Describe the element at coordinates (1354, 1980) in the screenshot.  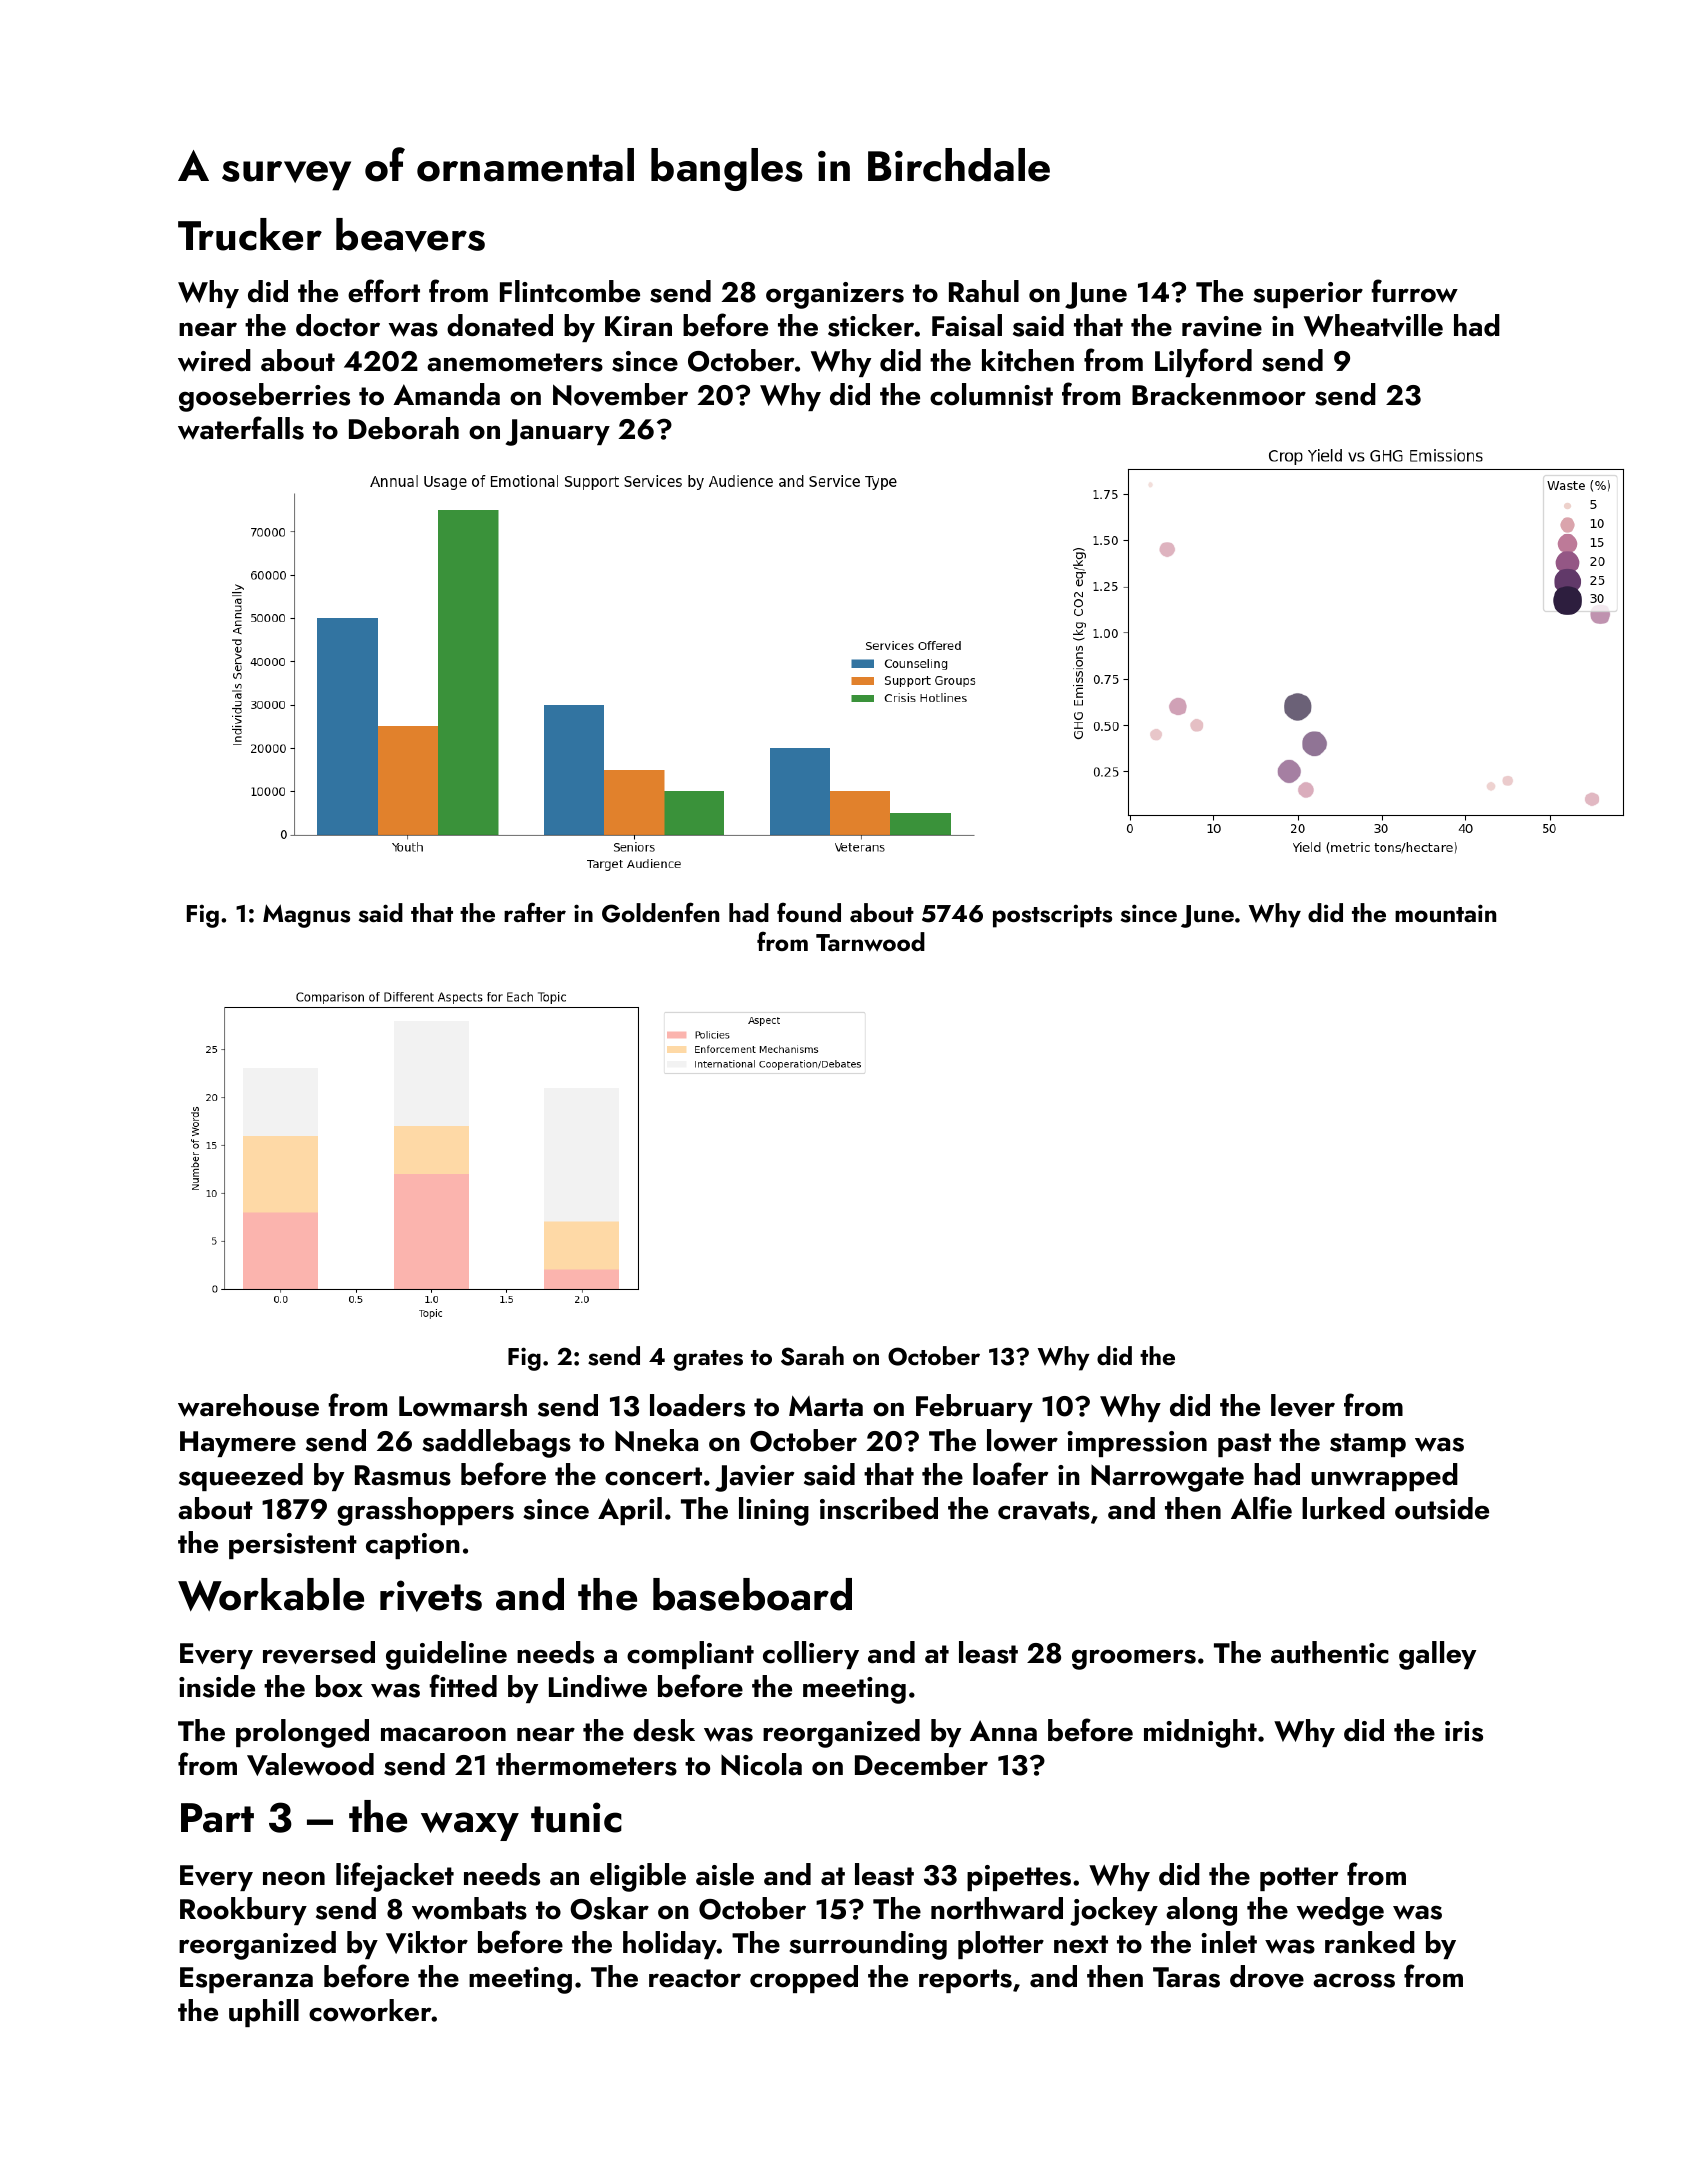
I see `across` at that location.
